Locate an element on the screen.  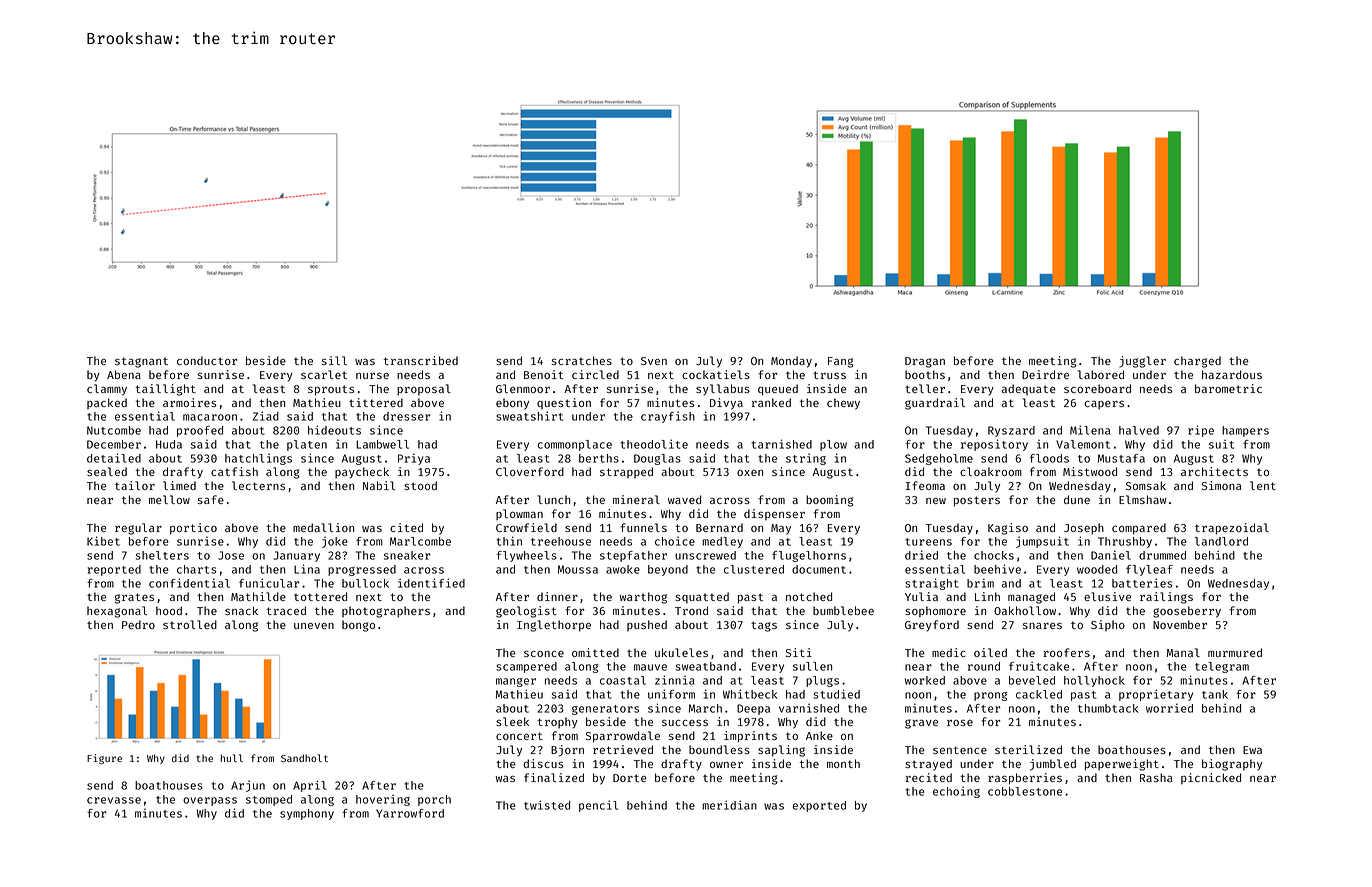
question is located at coordinates (564, 403).
